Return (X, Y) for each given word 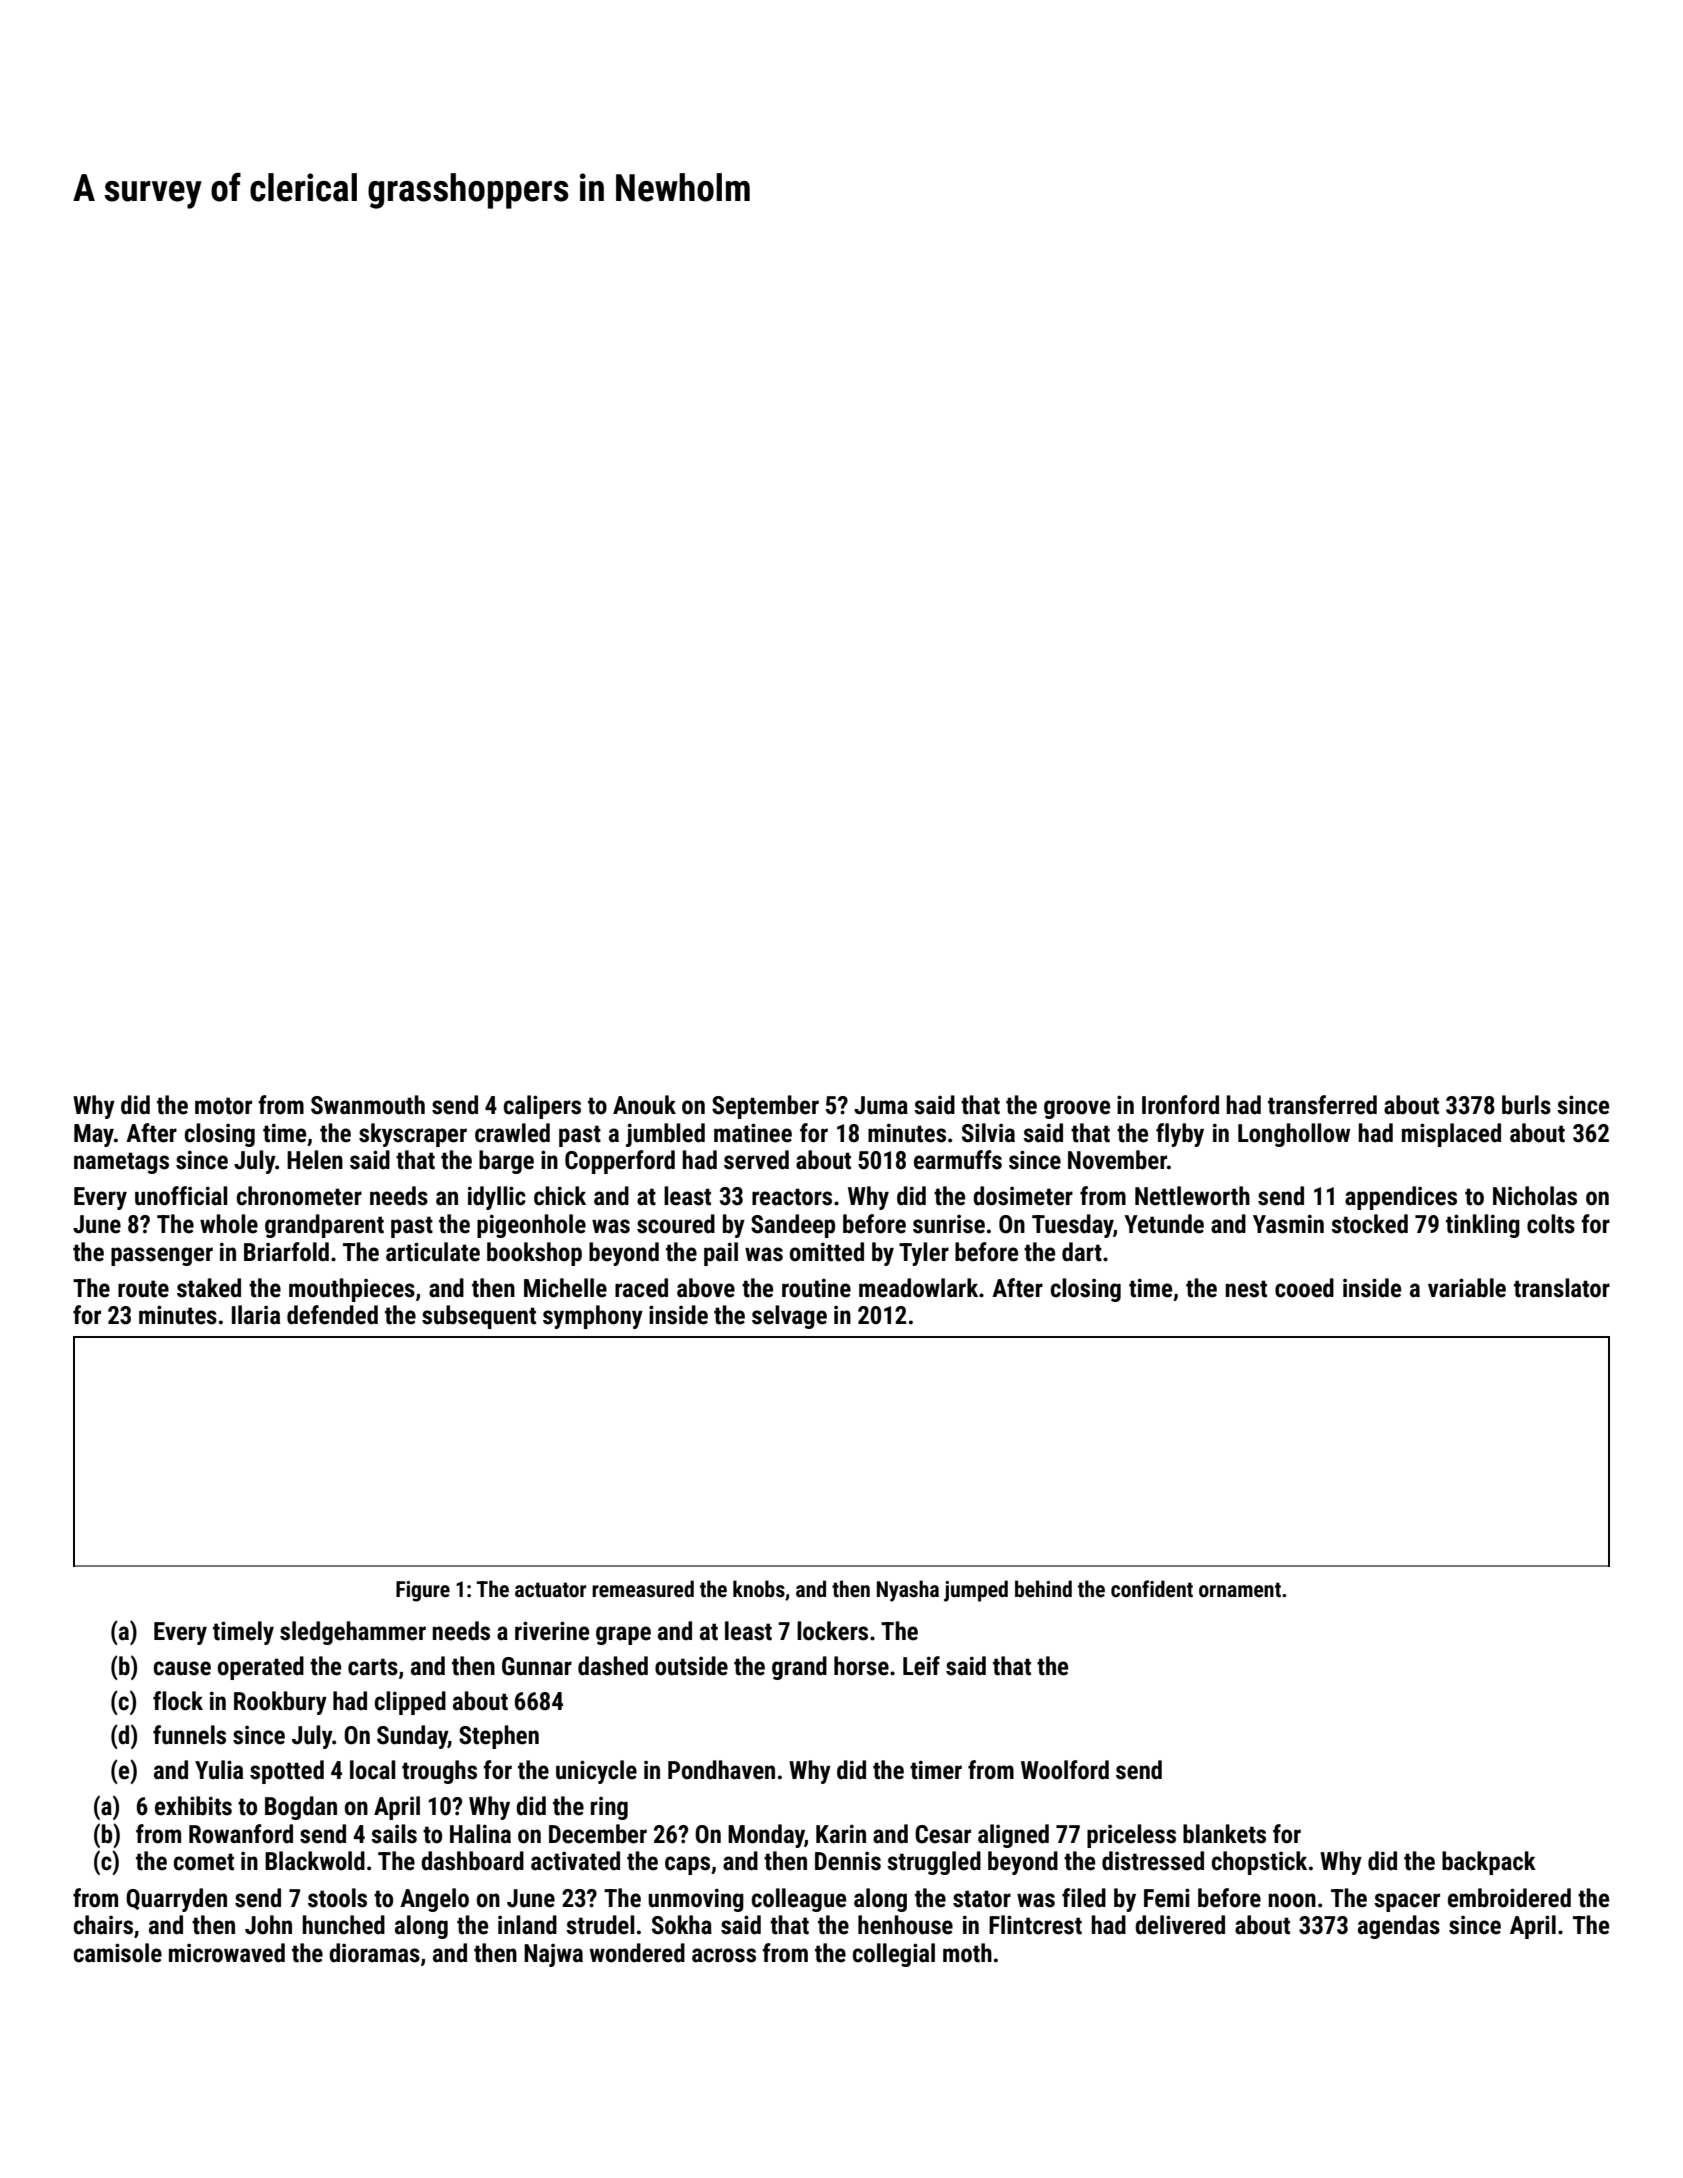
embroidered (1509, 1898)
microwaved (227, 1953)
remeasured (643, 1589)
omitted (827, 1252)
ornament (1240, 1590)
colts (1551, 1224)
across (724, 1955)
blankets (1224, 1834)
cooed (1304, 1288)
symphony (593, 1317)
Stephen (499, 1737)
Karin (841, 1834)
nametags (121, 1163)
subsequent (479, 1317)
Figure (423, 1591)
